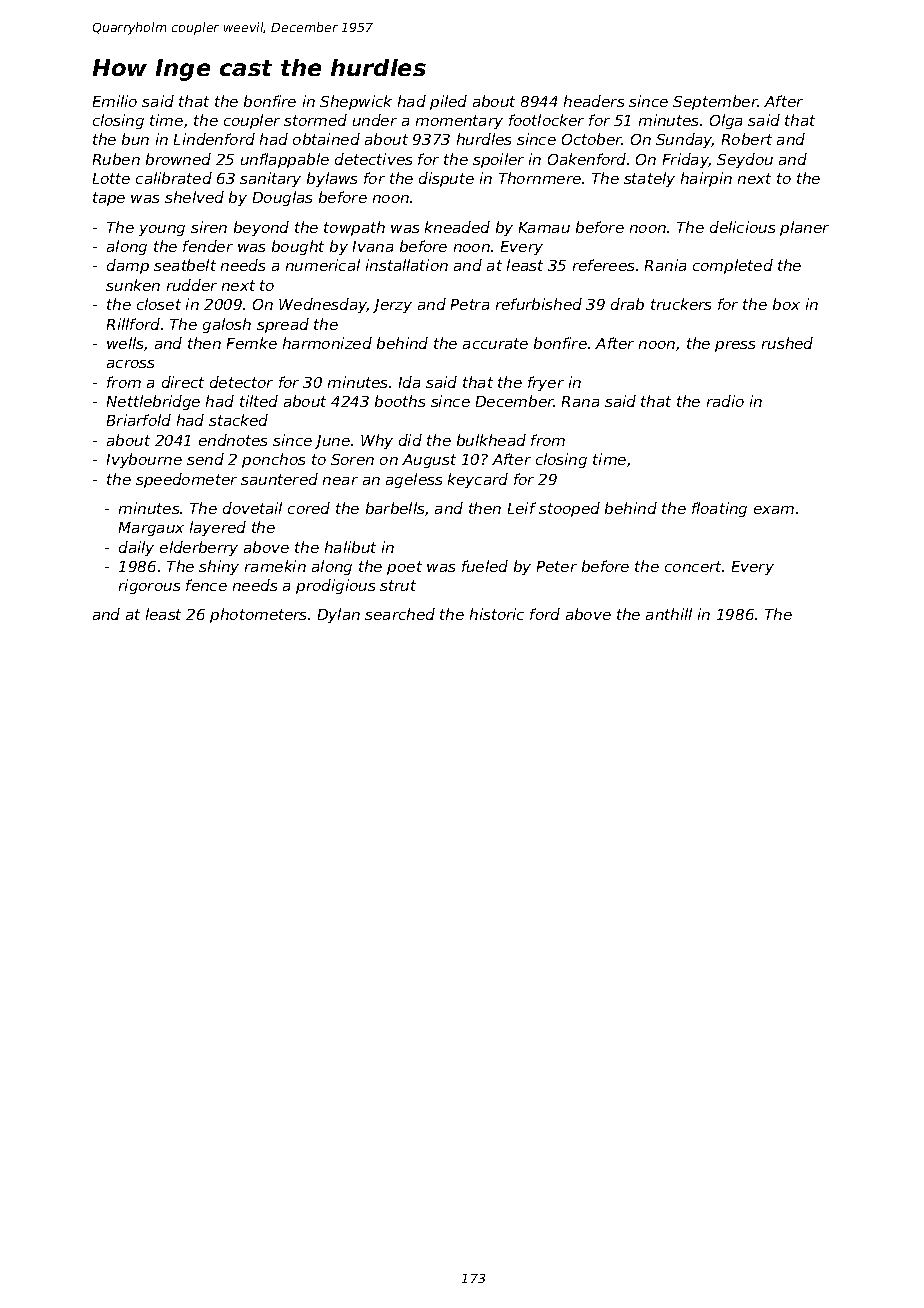 The width and height of the document is (924, 1308). I want to click on damp, so click(128, 266).
